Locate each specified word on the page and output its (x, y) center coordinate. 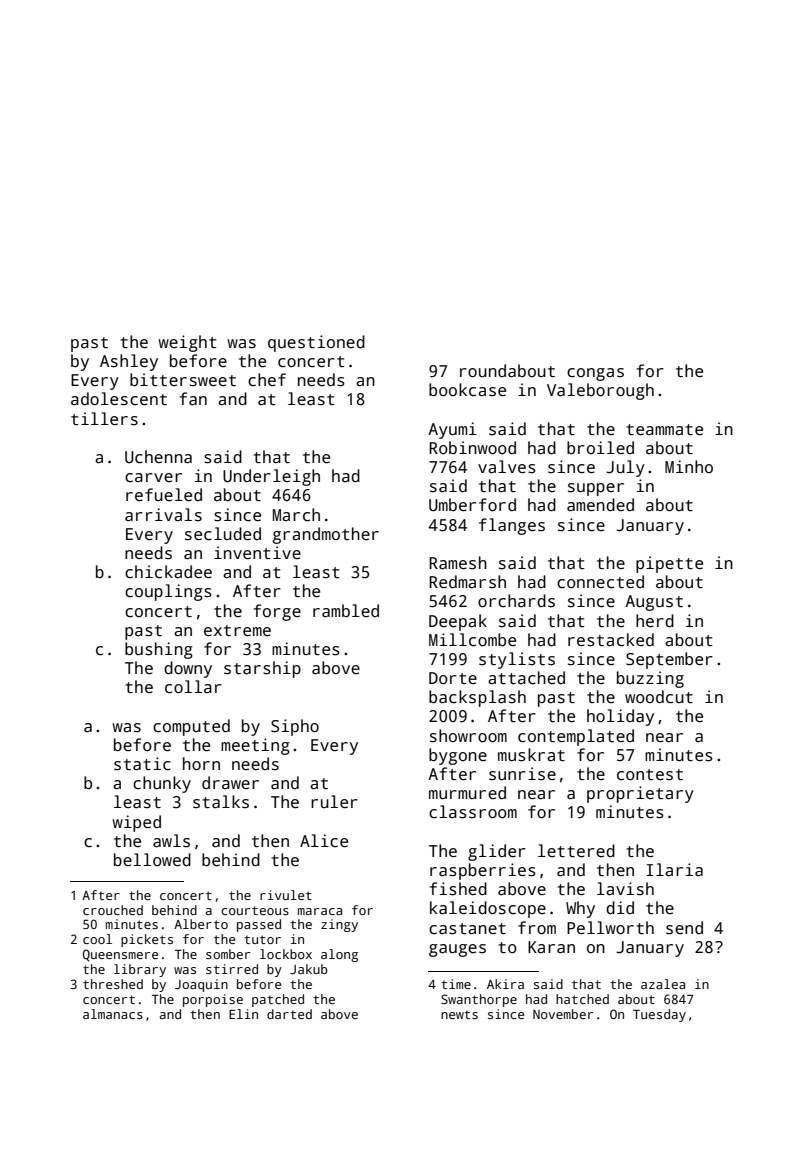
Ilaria (674, 870)
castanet (467, 929)
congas (595, 374)
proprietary (640, 794)
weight (187, 343)
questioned (316, 343)
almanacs (113, 1014)
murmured (467, 792)
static (142, 764)
